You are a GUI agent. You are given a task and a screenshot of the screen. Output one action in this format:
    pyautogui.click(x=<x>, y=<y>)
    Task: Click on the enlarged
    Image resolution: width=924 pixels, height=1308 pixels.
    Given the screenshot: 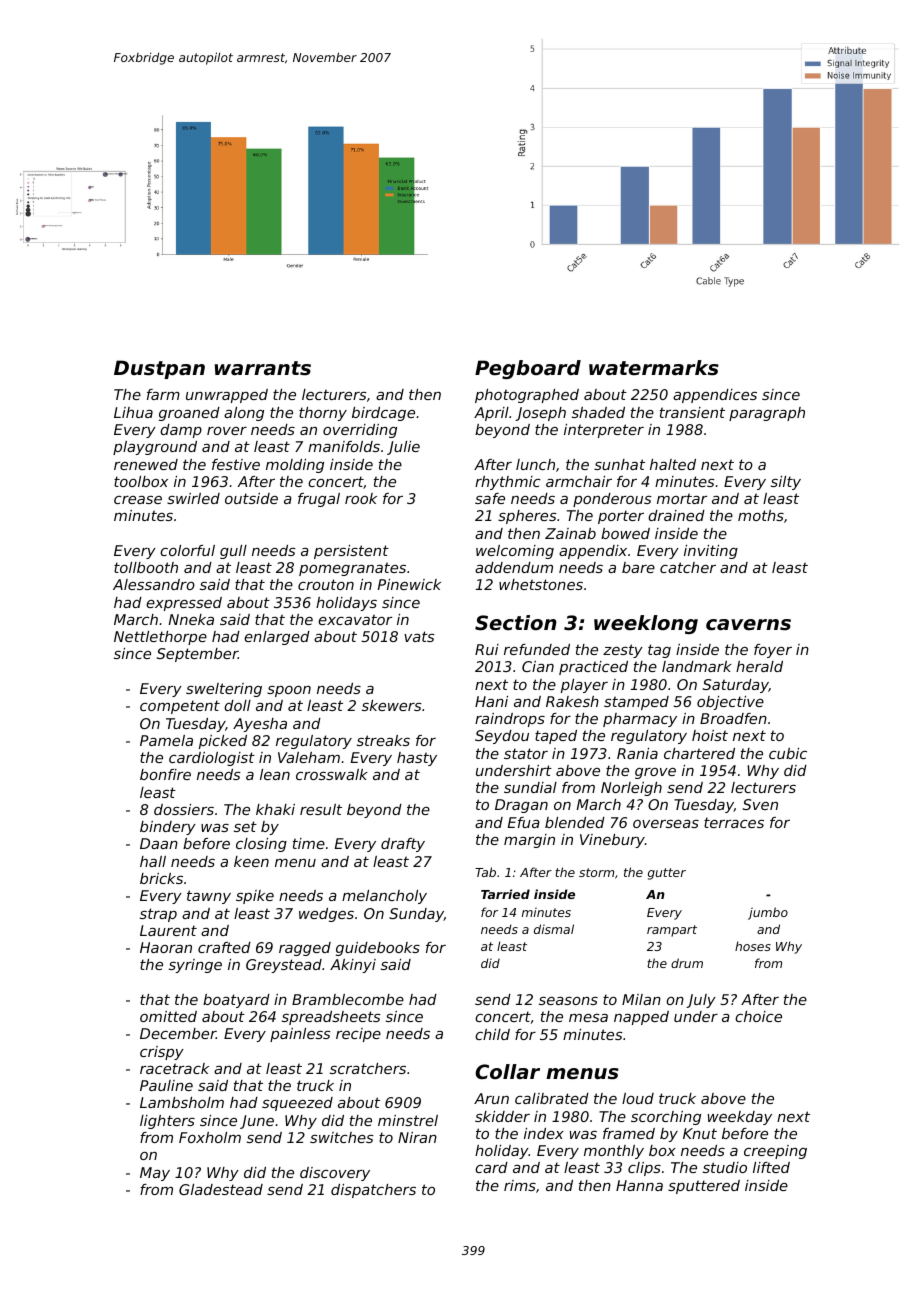 What is the action you would take?
    pyautogui.click(x=277, y=638)
